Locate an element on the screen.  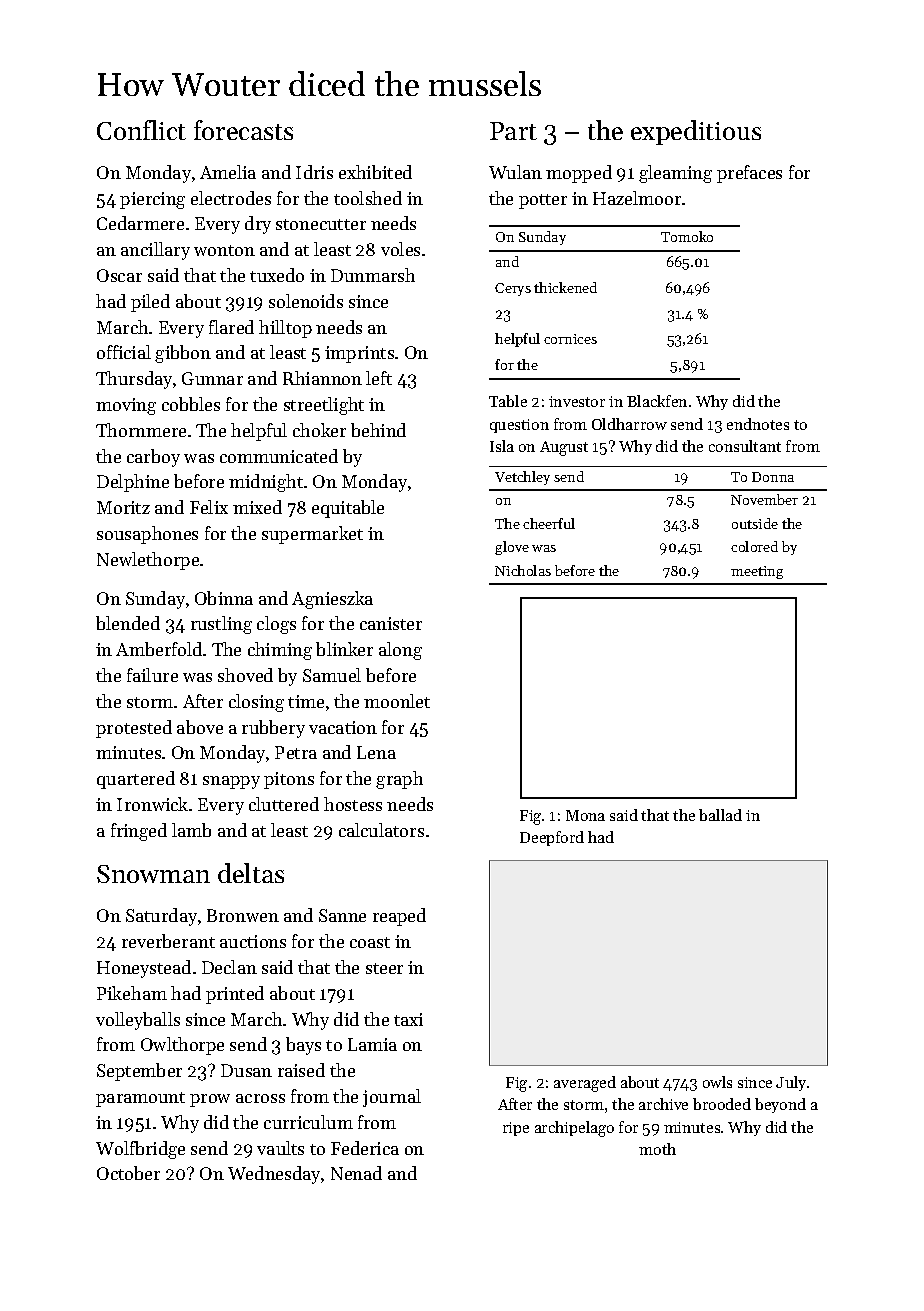
Snowman is located at coordinates (153, 874).
